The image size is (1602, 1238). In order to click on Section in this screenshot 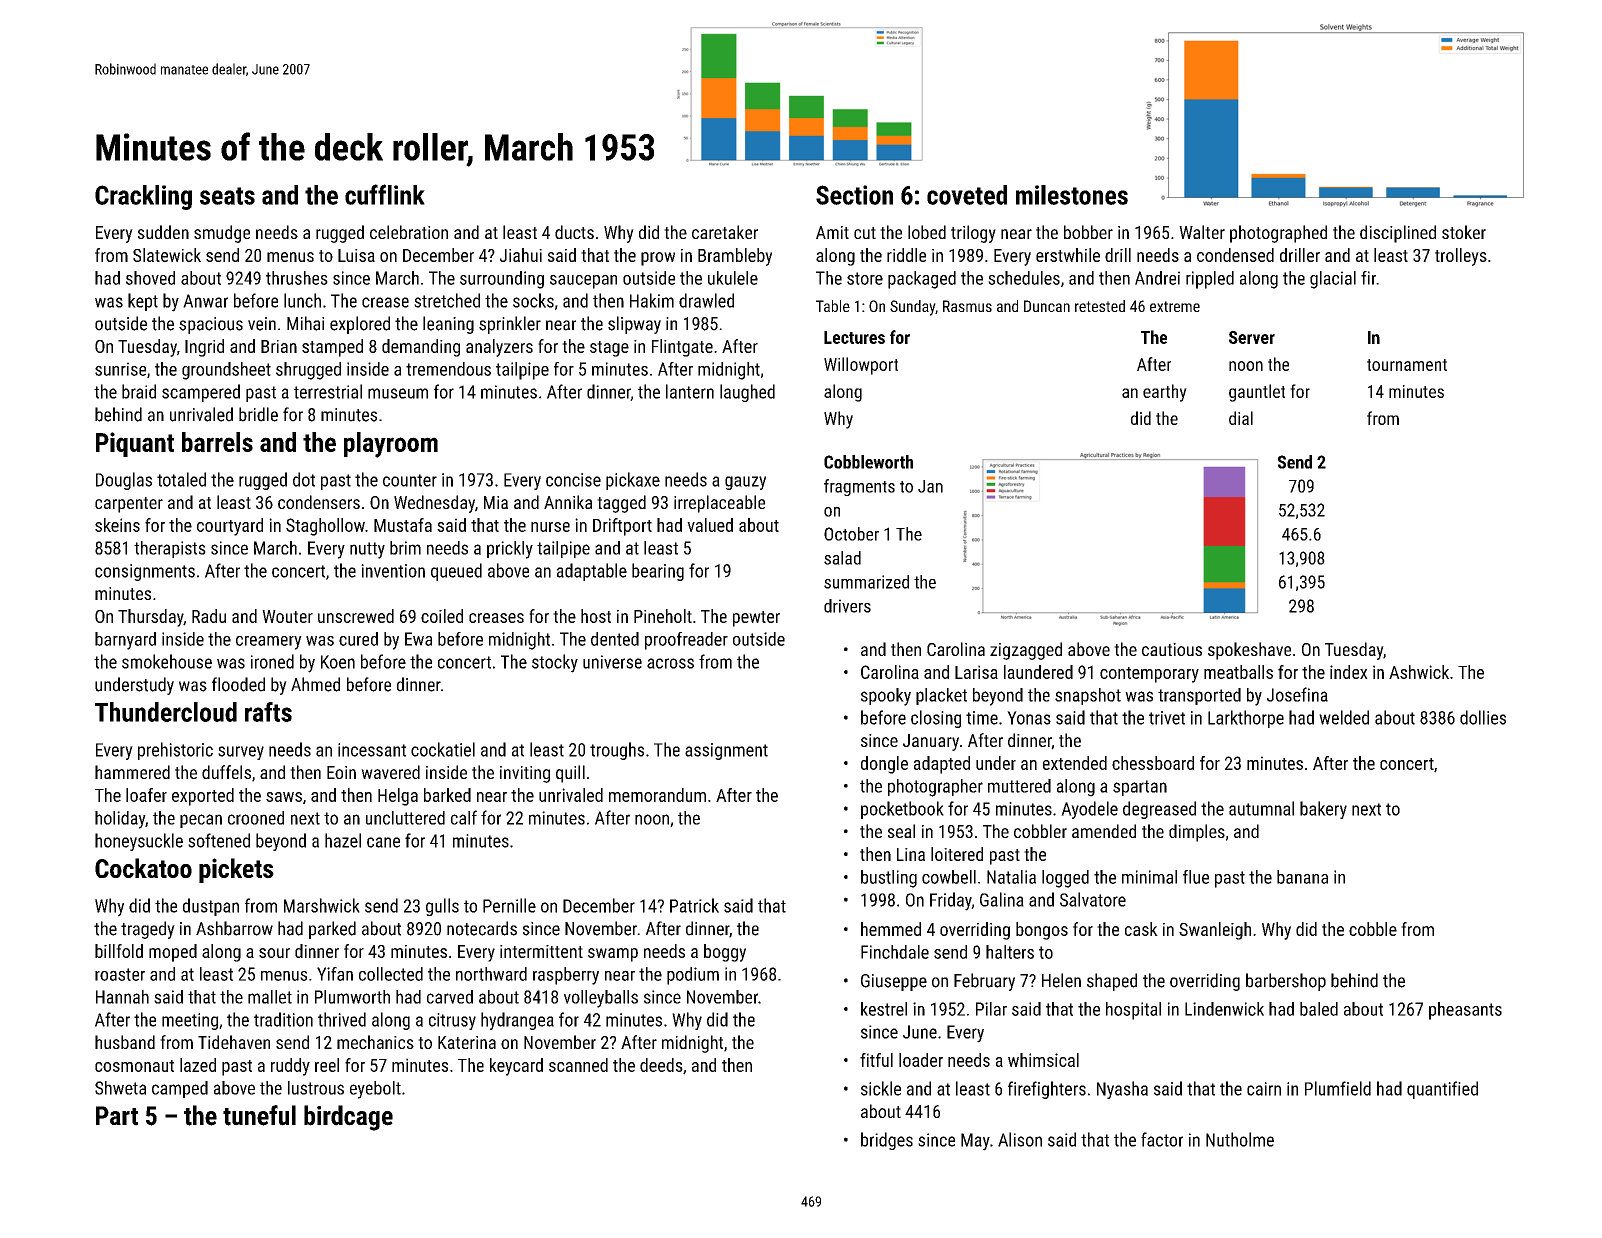, I will do `click(854, 195)`.
